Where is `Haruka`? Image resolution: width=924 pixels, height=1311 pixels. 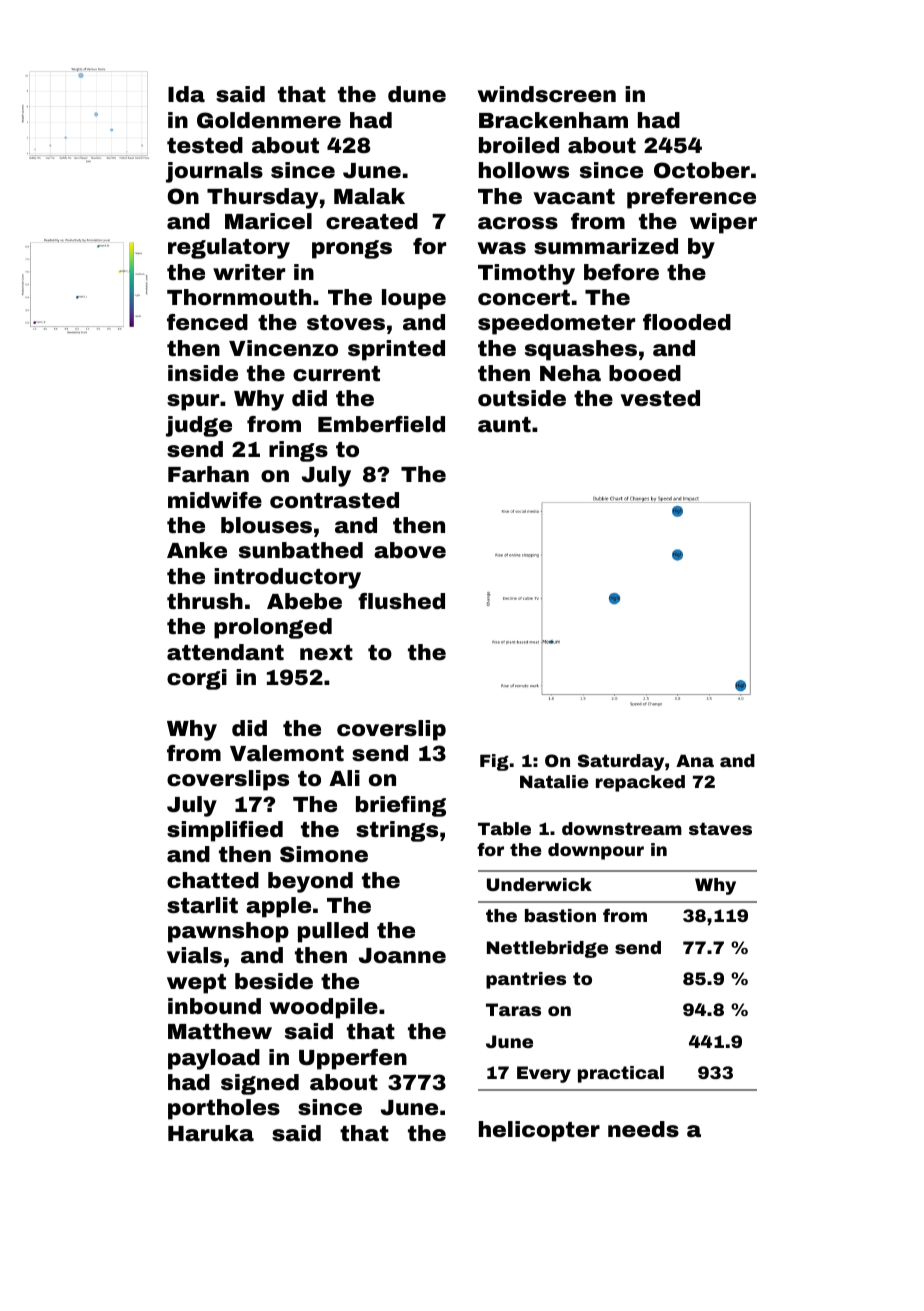 Haruka is located at coordinates (211, 1133).
